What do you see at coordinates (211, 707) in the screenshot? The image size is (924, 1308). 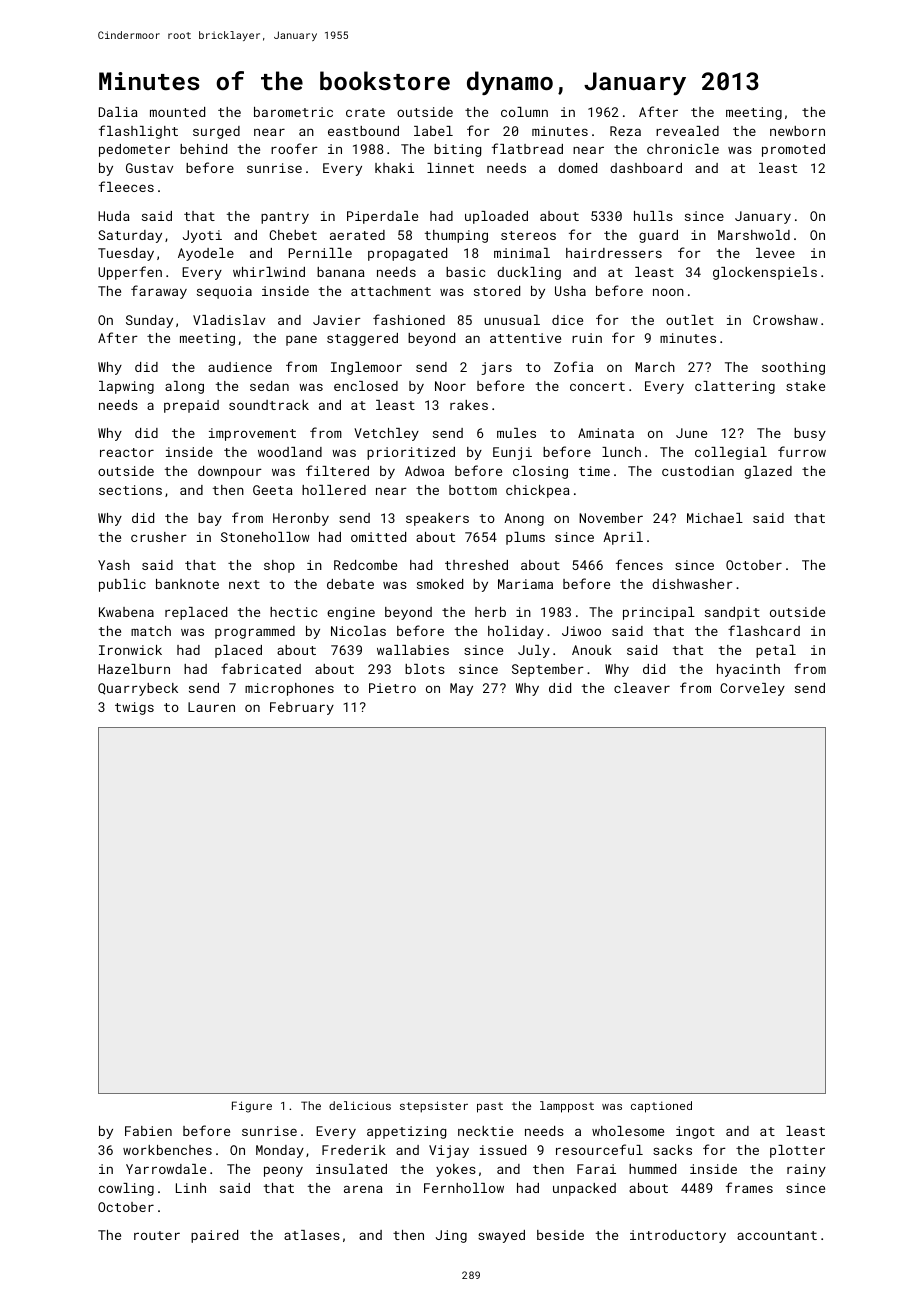 I see `Lauren` at bounding box center [211, 707].
